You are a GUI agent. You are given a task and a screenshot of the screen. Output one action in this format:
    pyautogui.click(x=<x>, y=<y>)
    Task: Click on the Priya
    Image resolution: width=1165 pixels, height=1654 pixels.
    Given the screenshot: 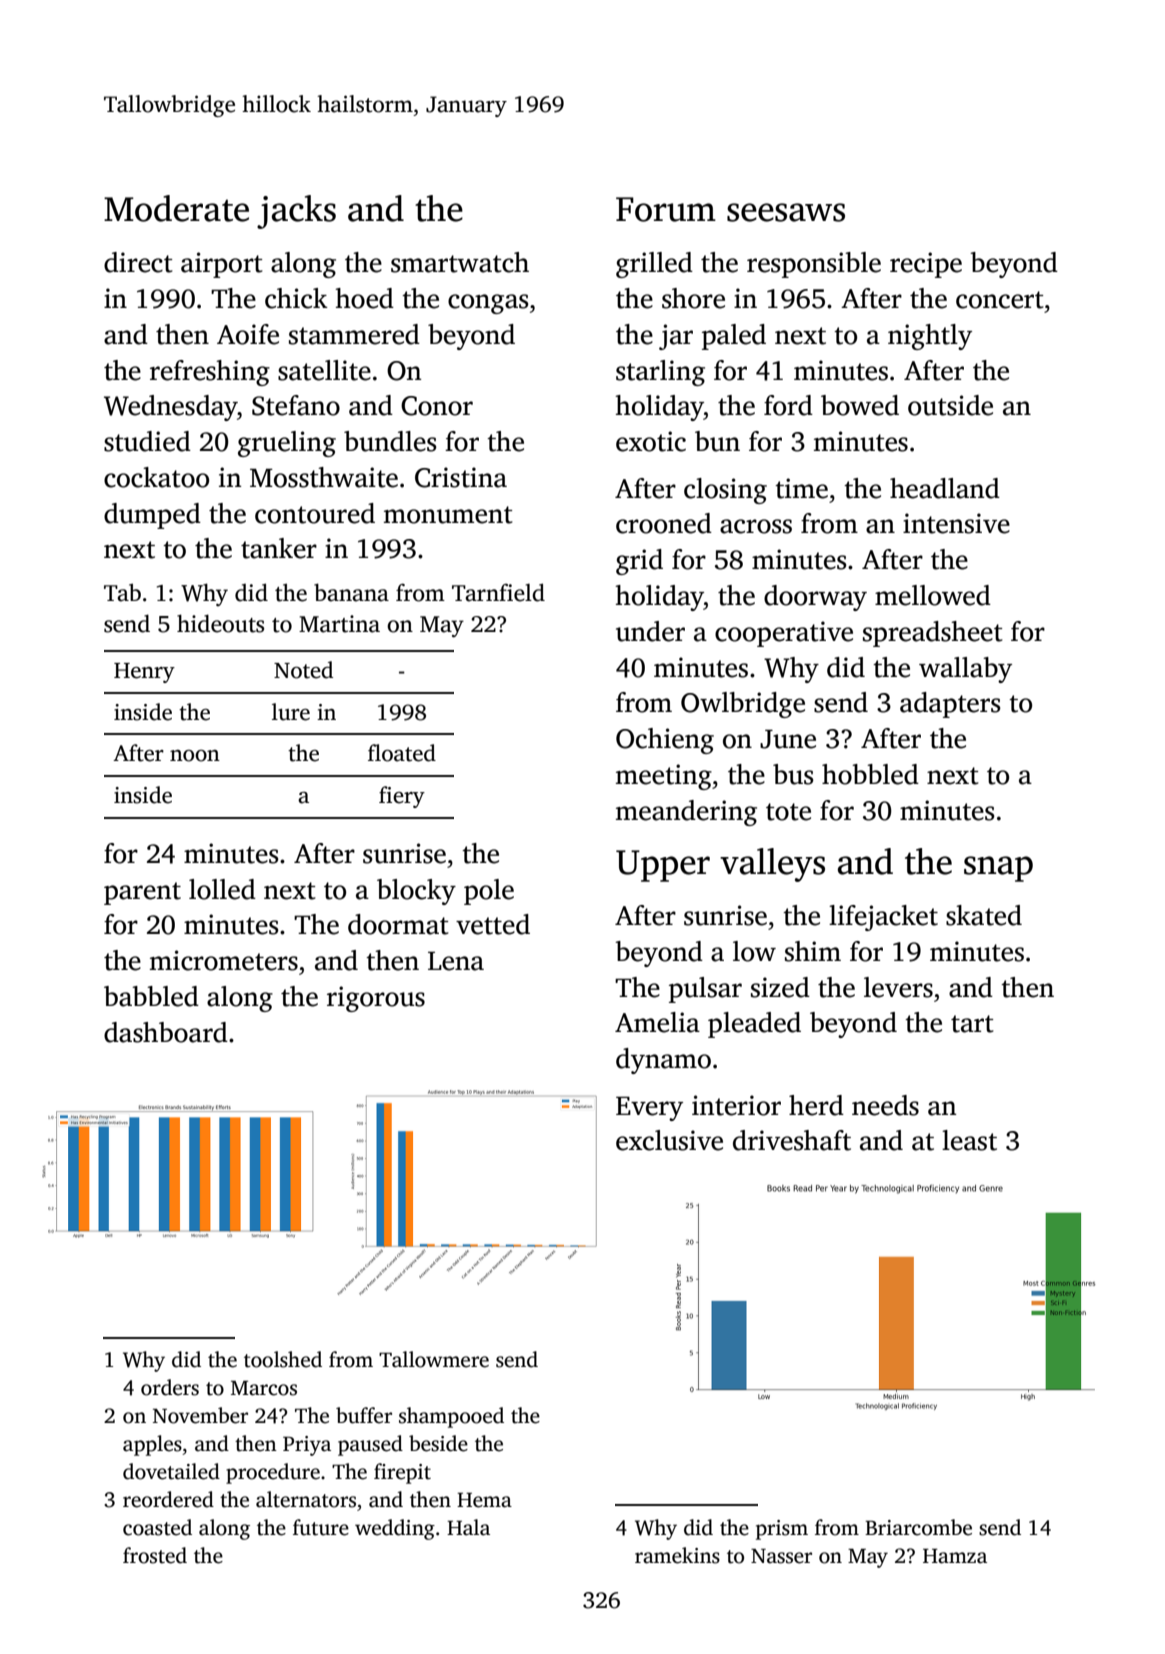 What is the action you would take?
    pyautogui.click(x=307, y=1446)
